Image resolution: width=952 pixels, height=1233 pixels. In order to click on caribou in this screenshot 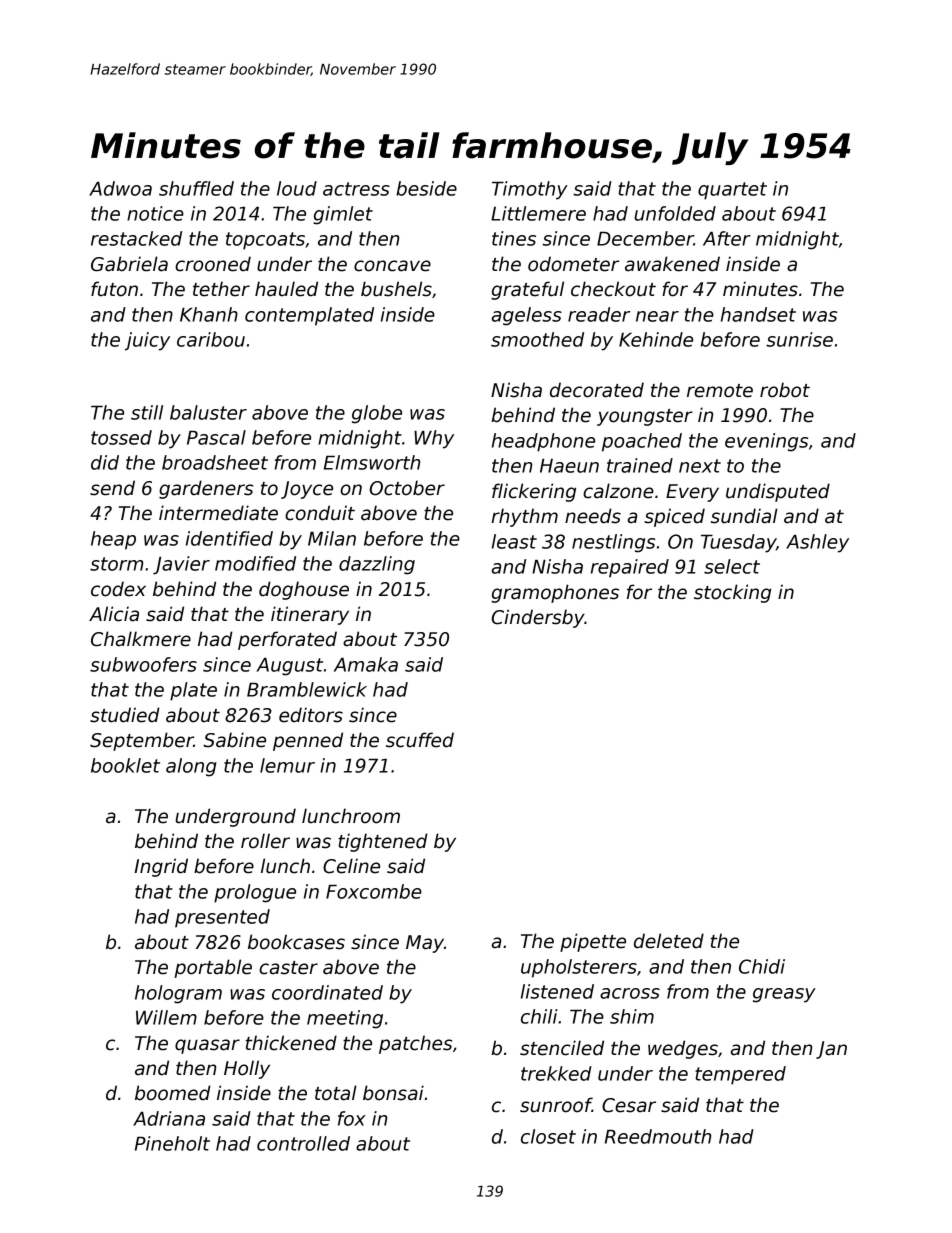, I will do `click(211, 339)`.
